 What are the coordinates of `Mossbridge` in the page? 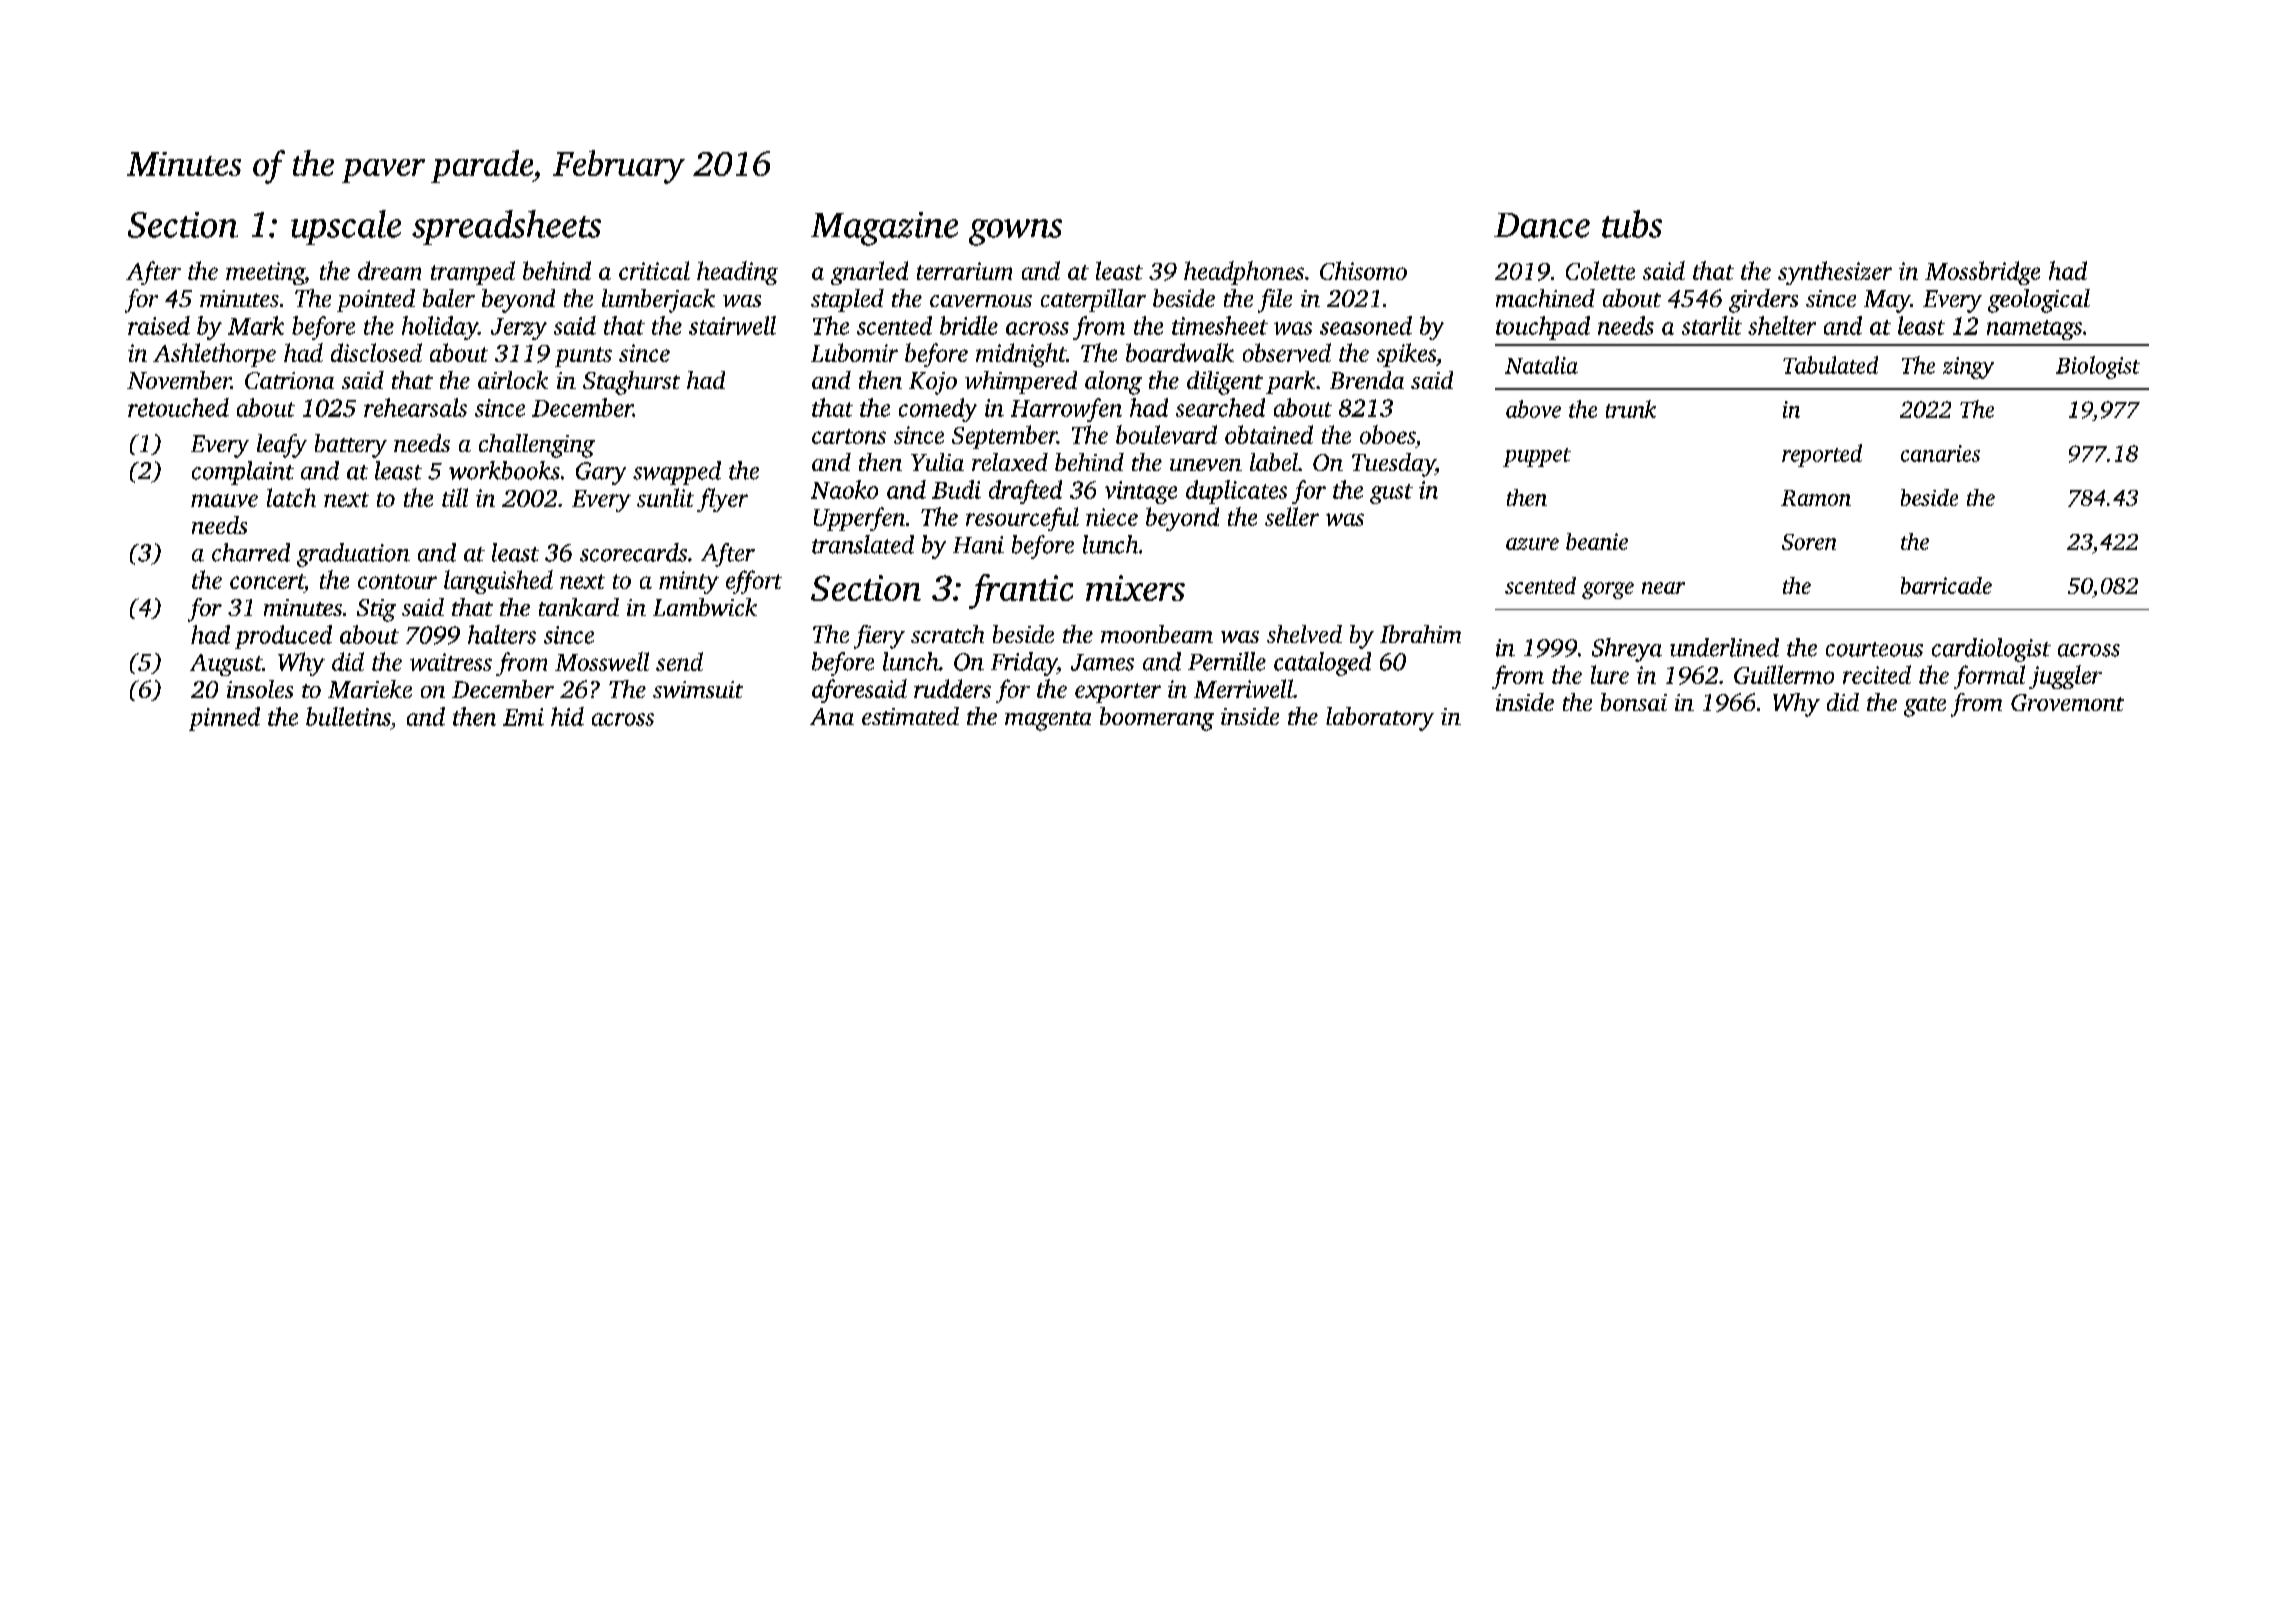 It's located at (1982, 273).
